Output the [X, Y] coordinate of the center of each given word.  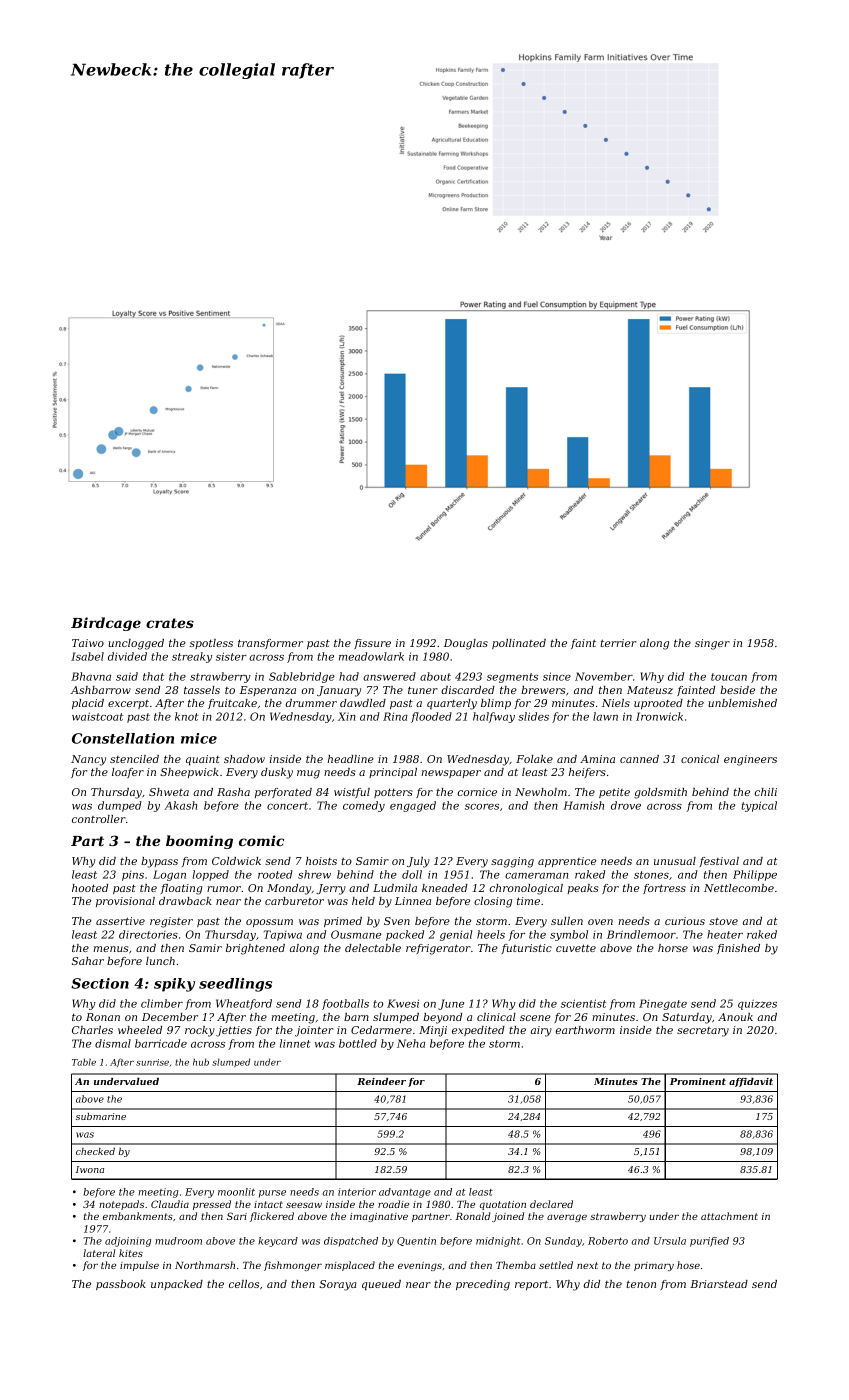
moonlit [236, 1192]
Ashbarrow [101, 690]
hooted [90, 888]
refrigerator [438, 949]
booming [199, 842]
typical [759, 806]
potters [393, 793]
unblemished [742, 703]
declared [551, 1204]
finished [738, 949]
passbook [121, 1285]
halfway [494, 717]
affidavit [751, 1082]
